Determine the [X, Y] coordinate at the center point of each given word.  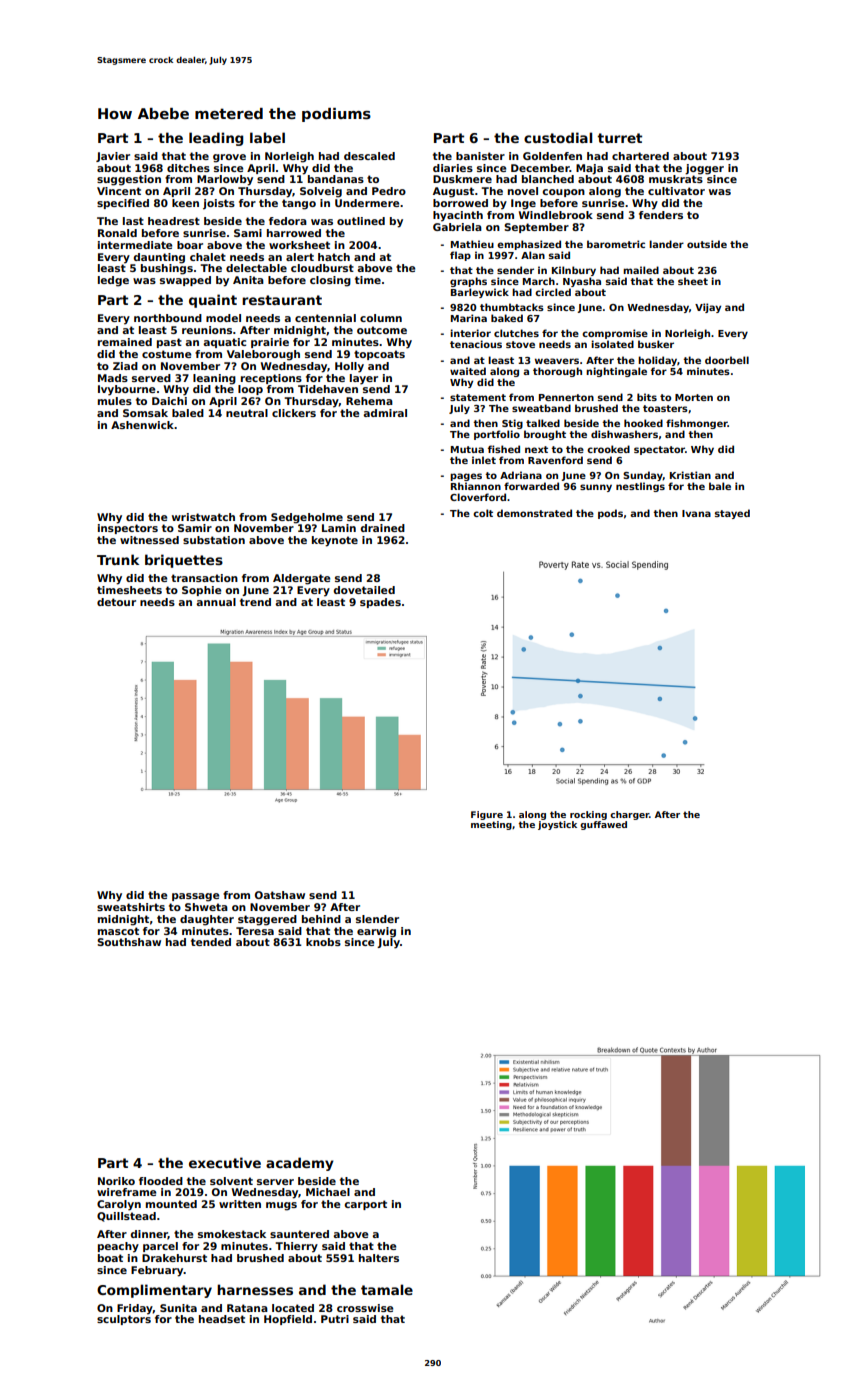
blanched [548, 179]
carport [365, 1205]
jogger [704, 169]
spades [380, 603]
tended [211, 942]
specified [123, 204]
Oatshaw [280, 895]
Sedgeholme [307, 518]
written [240, 1204]
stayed [732, 514]
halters [379, 1258]
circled [553, 292]
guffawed [603, 825]
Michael [328, 1192]
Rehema [369, 401]
